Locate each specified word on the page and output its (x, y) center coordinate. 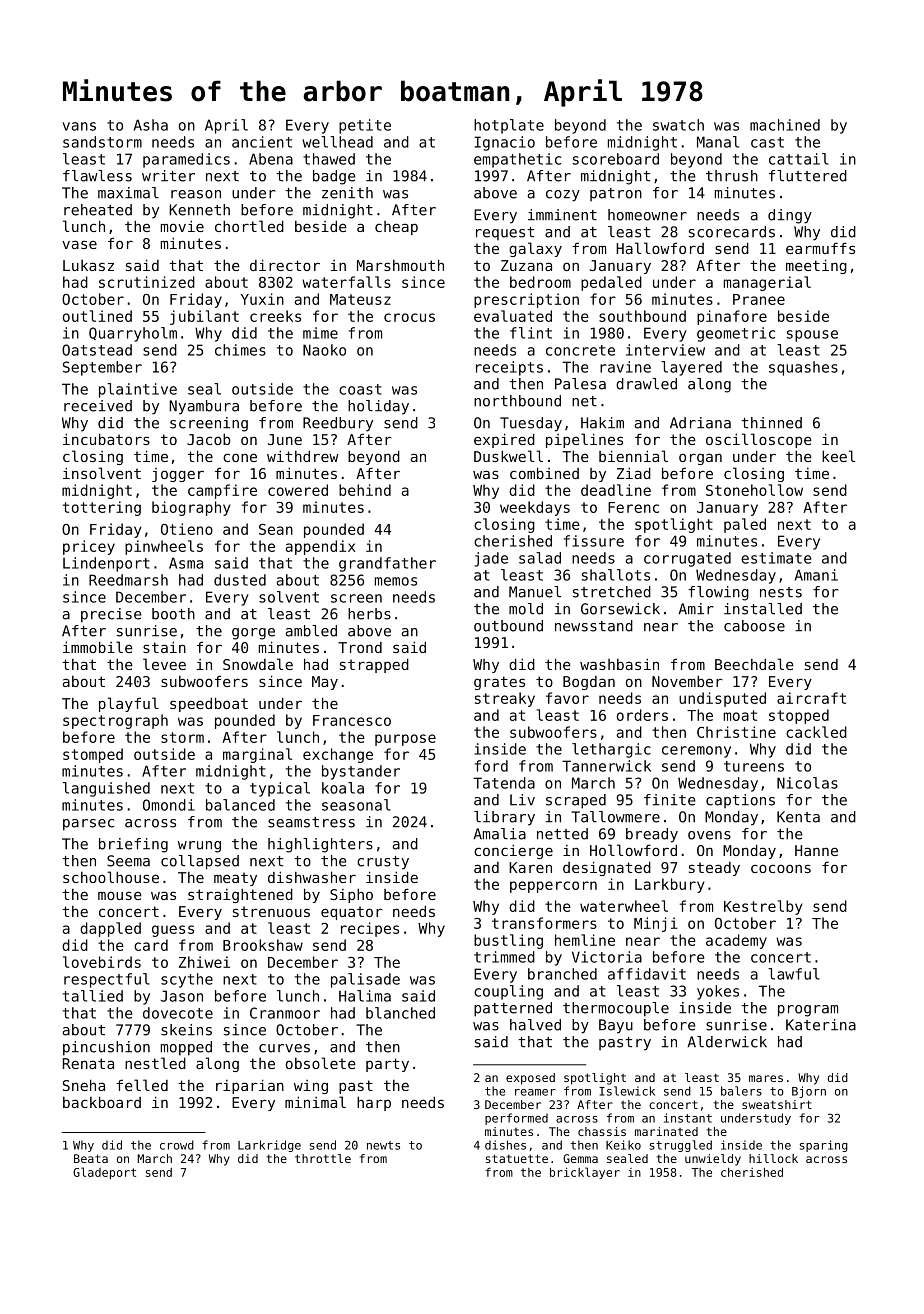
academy (736, 941)
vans (79, 126)
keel (838, 456)
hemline (585, 940)
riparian (250, 1086)
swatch (678, 125)
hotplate (509, 126)
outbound (508, 626)
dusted (240, 580)
